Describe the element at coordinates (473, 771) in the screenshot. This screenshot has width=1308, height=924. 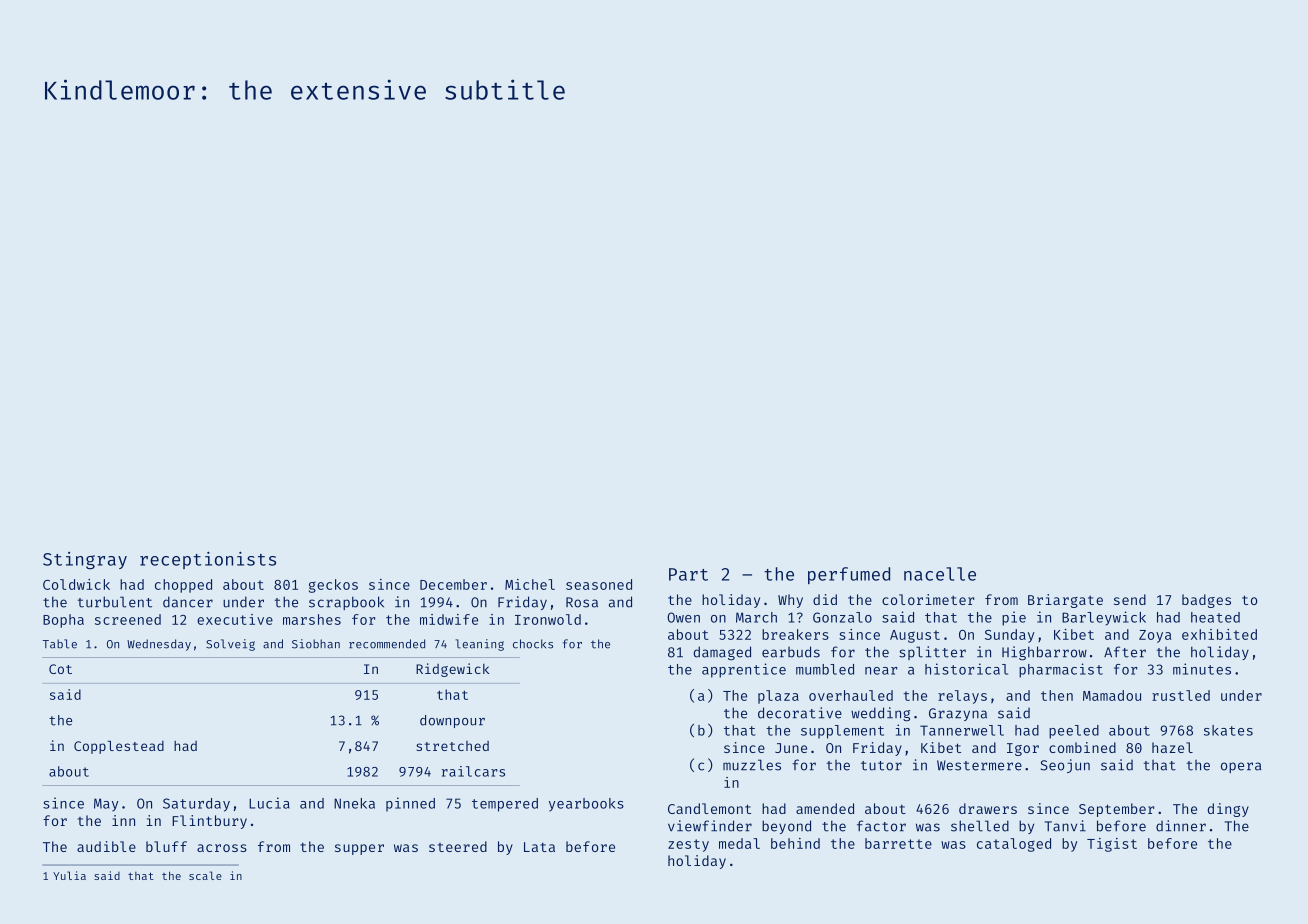
I see `railcars` at that location.
